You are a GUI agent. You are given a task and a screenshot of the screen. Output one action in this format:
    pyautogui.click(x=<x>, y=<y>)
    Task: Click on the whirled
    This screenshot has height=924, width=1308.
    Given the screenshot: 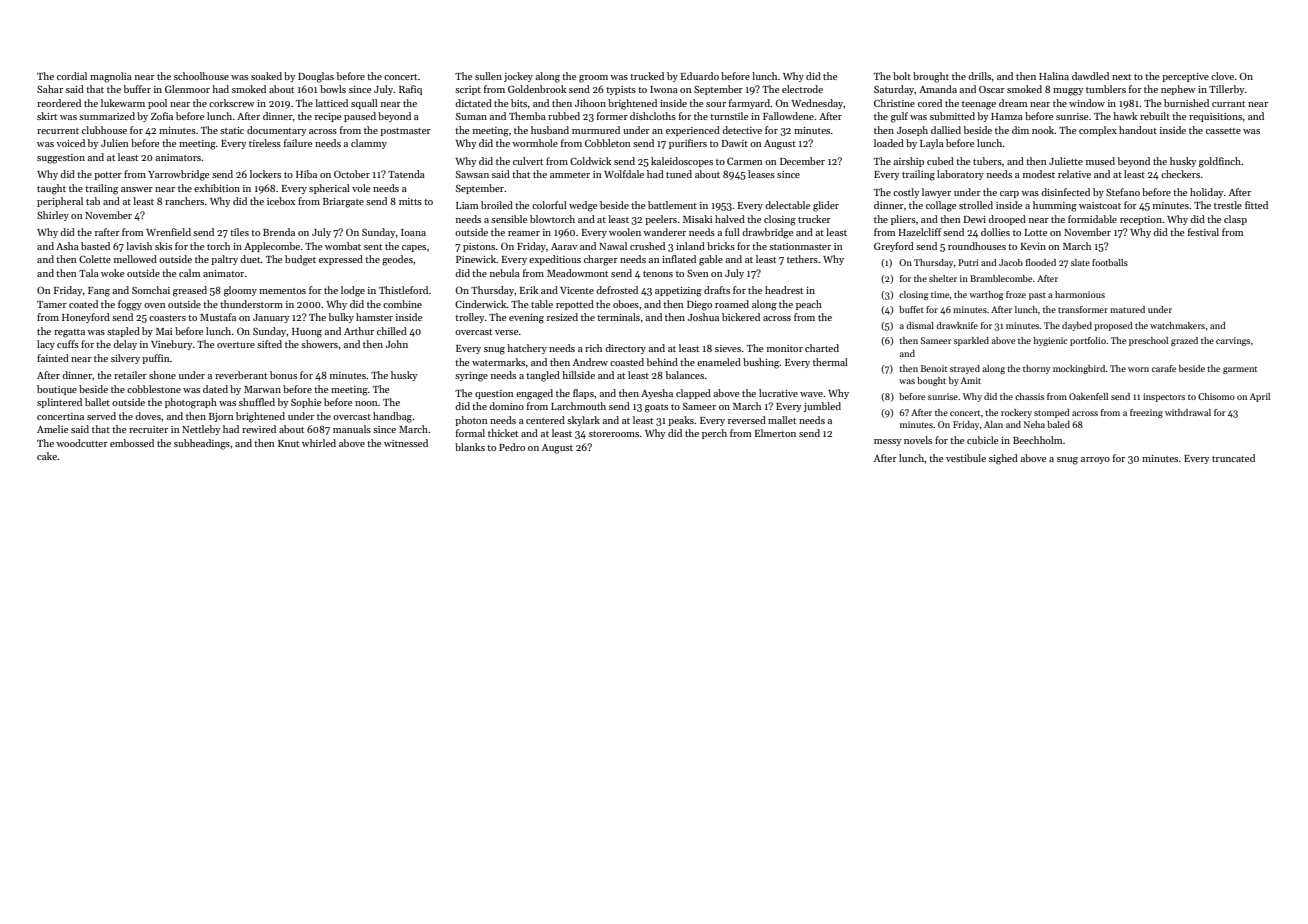 What is the action you would take?
    pyautogui.click(x=319, y=443)
